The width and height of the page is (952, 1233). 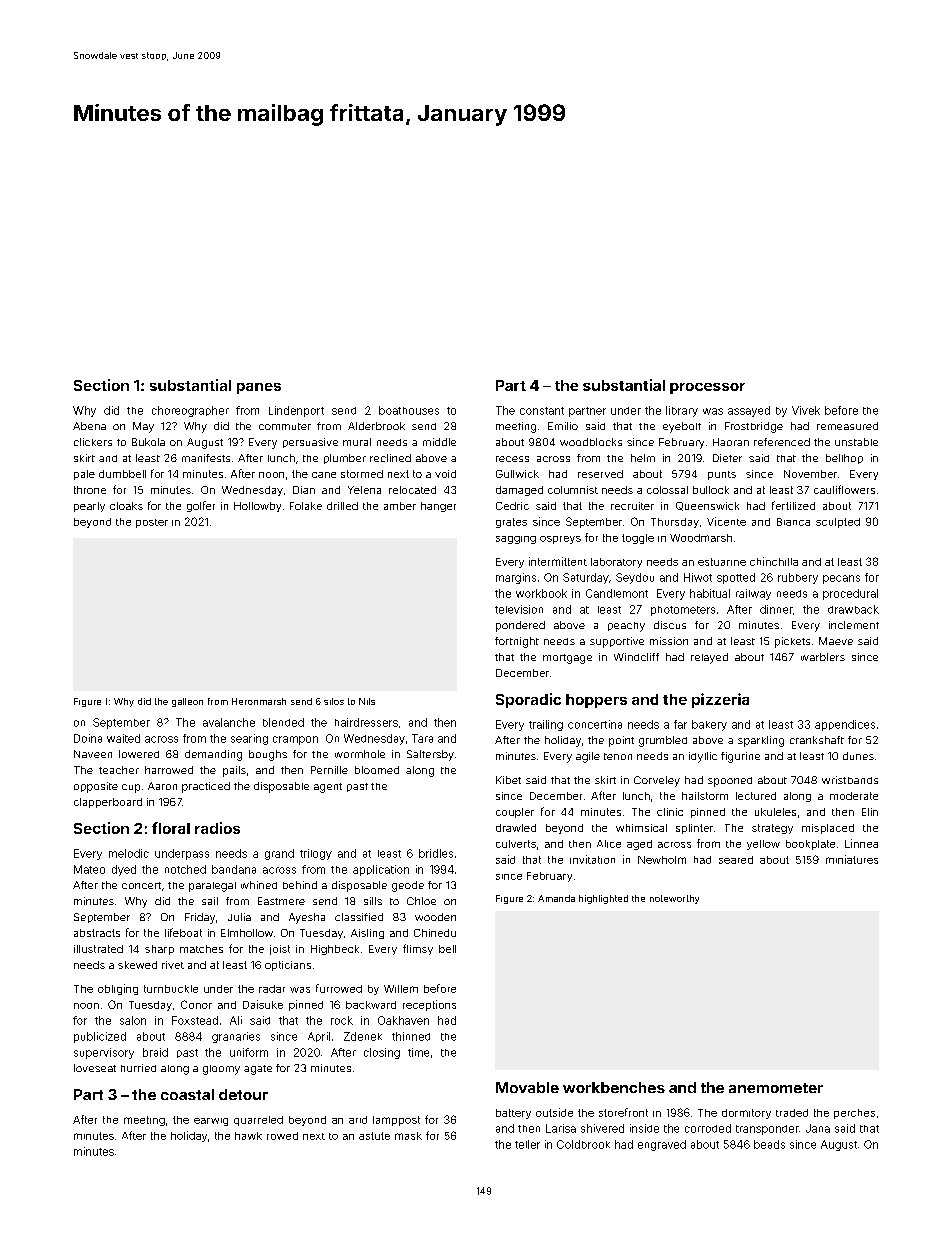 What do you see at coordinates (187, 1094) in the page?
I see `coastal` at bounding box center [187, 1094].
